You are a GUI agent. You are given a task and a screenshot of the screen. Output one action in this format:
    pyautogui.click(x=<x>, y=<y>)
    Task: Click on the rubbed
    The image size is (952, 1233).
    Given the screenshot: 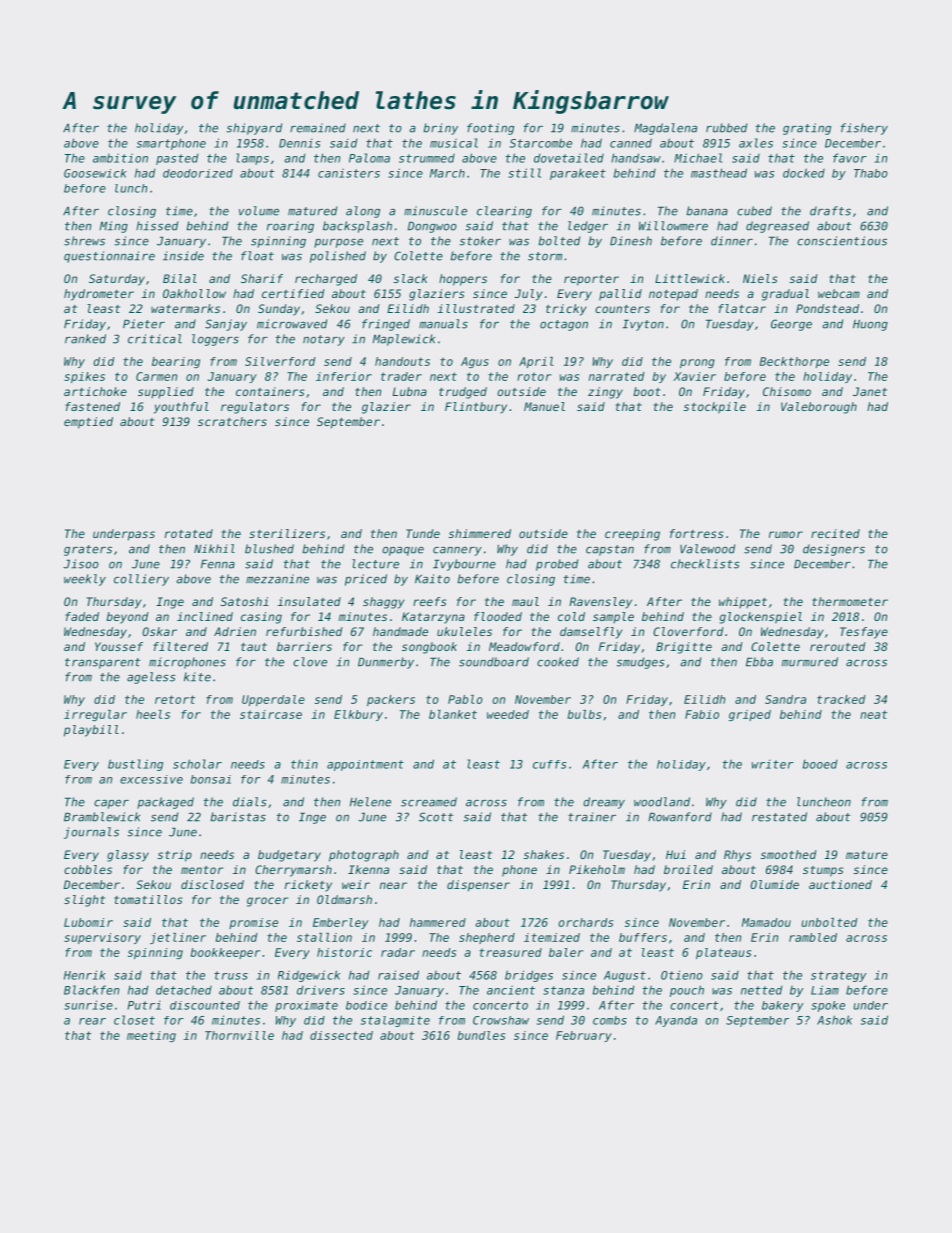 What is the action you would take?
    pyautogui.click(x=726, y=128)
